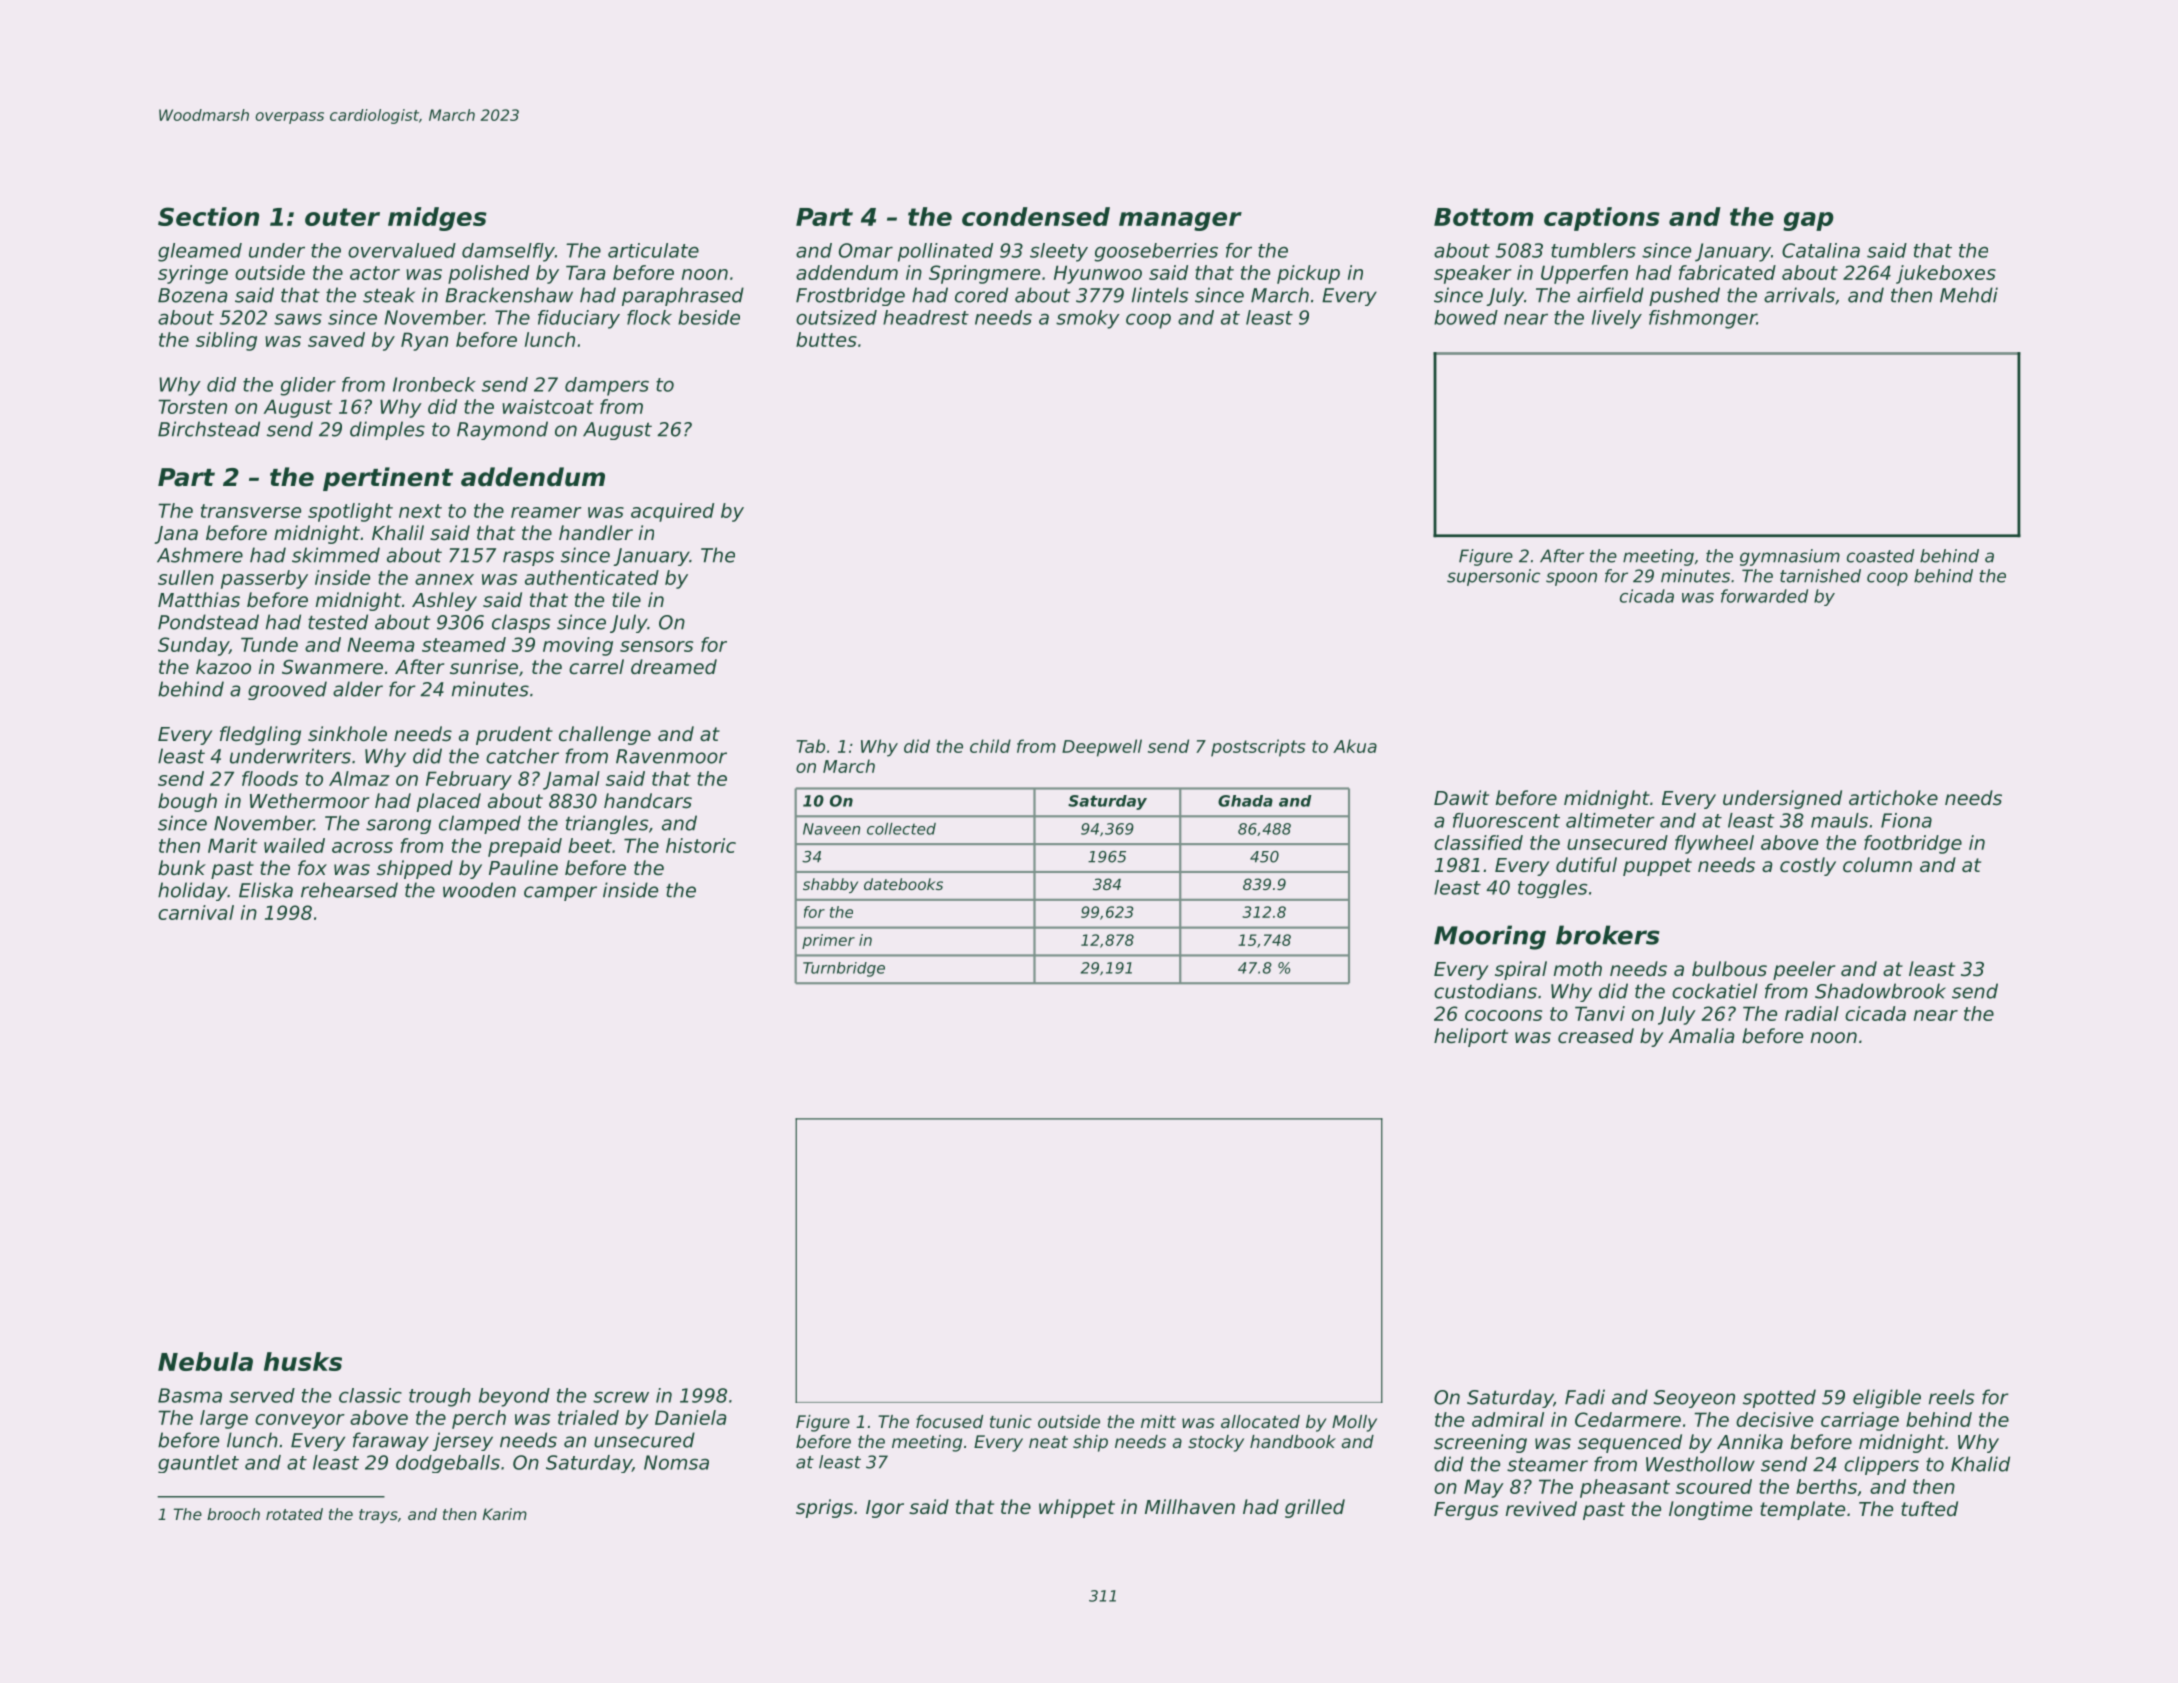 This screenshot has width=2178, height=1683. I want to click on screw, so click(621, 1397).
